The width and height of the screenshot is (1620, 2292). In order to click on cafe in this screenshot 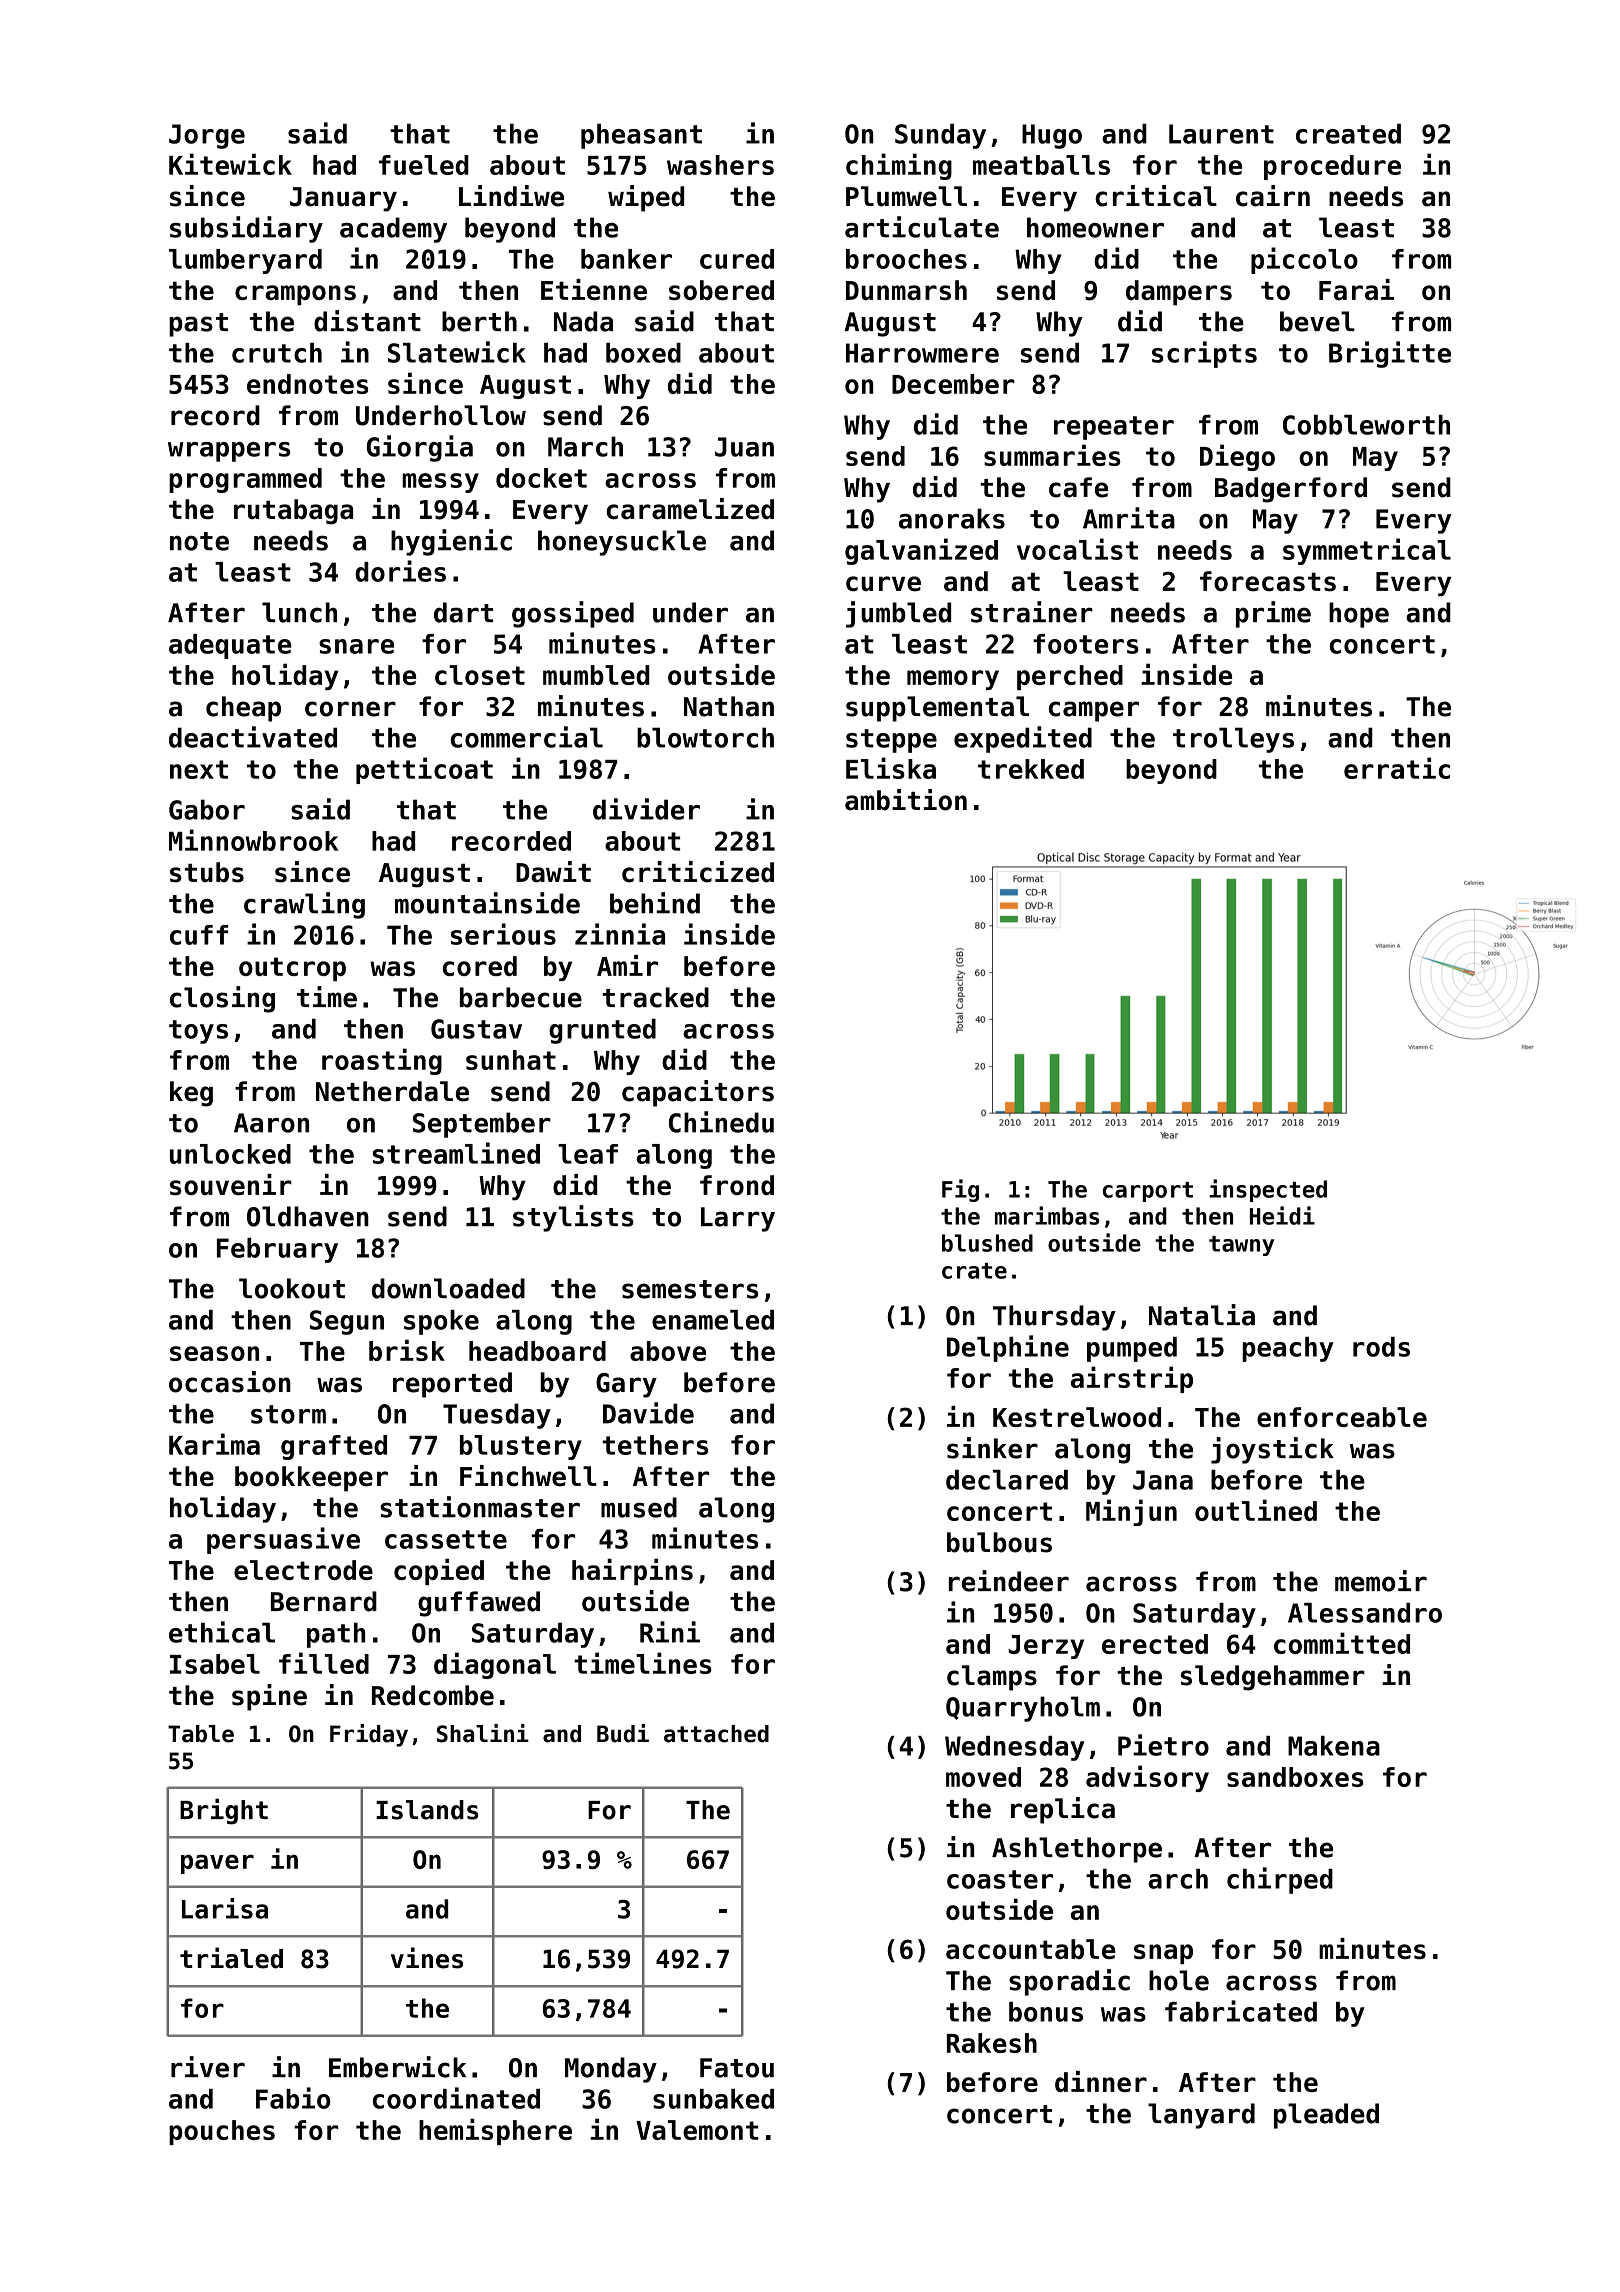, I will do `click(1078, 487)`.
